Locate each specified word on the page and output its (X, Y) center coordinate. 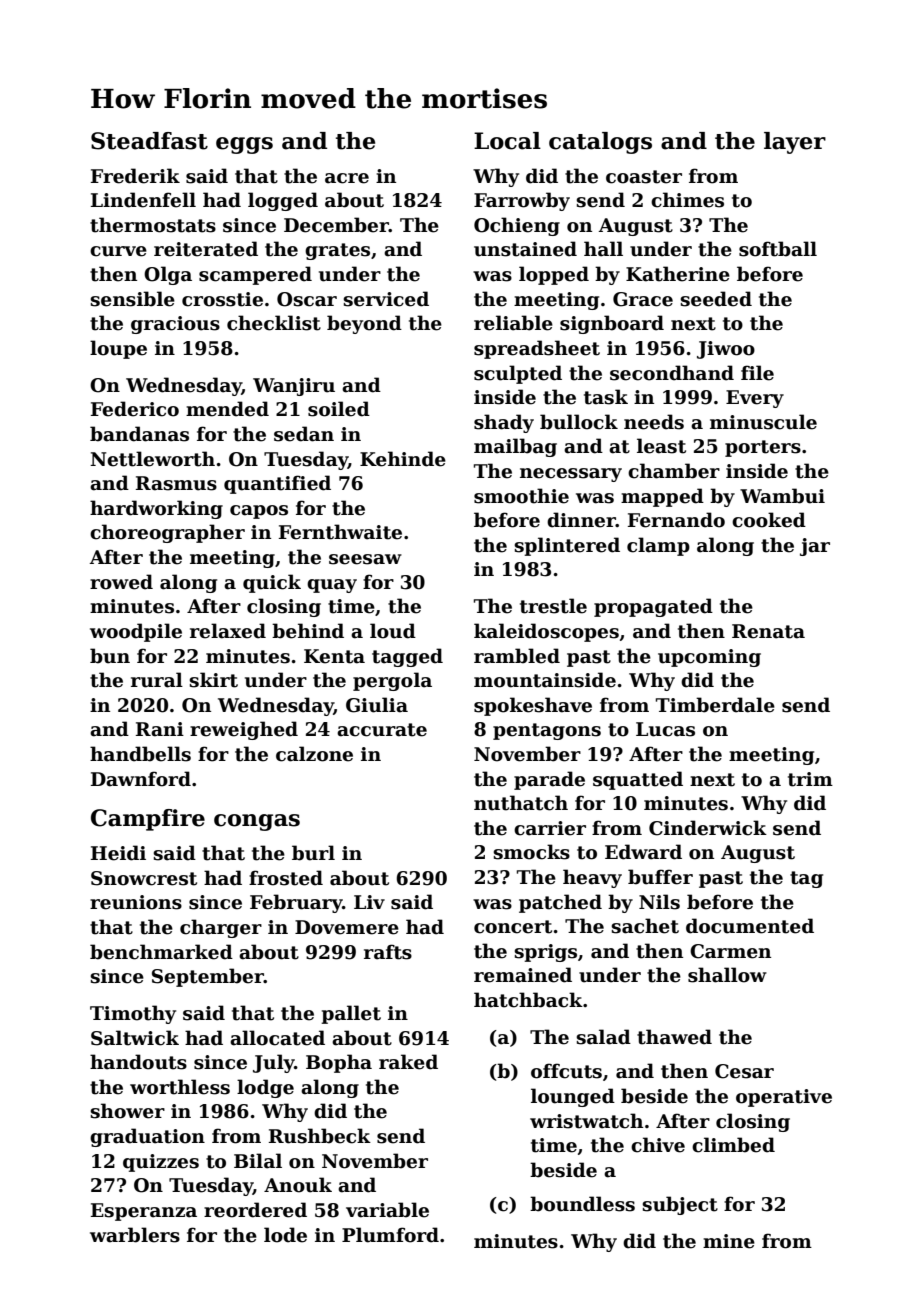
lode (285, 1235)
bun (110, 656)
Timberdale (715, 705)
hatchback (528, 1000)
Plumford (390, 1235)
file (757, 373)
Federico (135, 409)
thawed (674, 1037)
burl (313, 853)
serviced (386, 299)
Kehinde (403, 459)
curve (118, 251)
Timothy (133, 1014)
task (606, 397)
